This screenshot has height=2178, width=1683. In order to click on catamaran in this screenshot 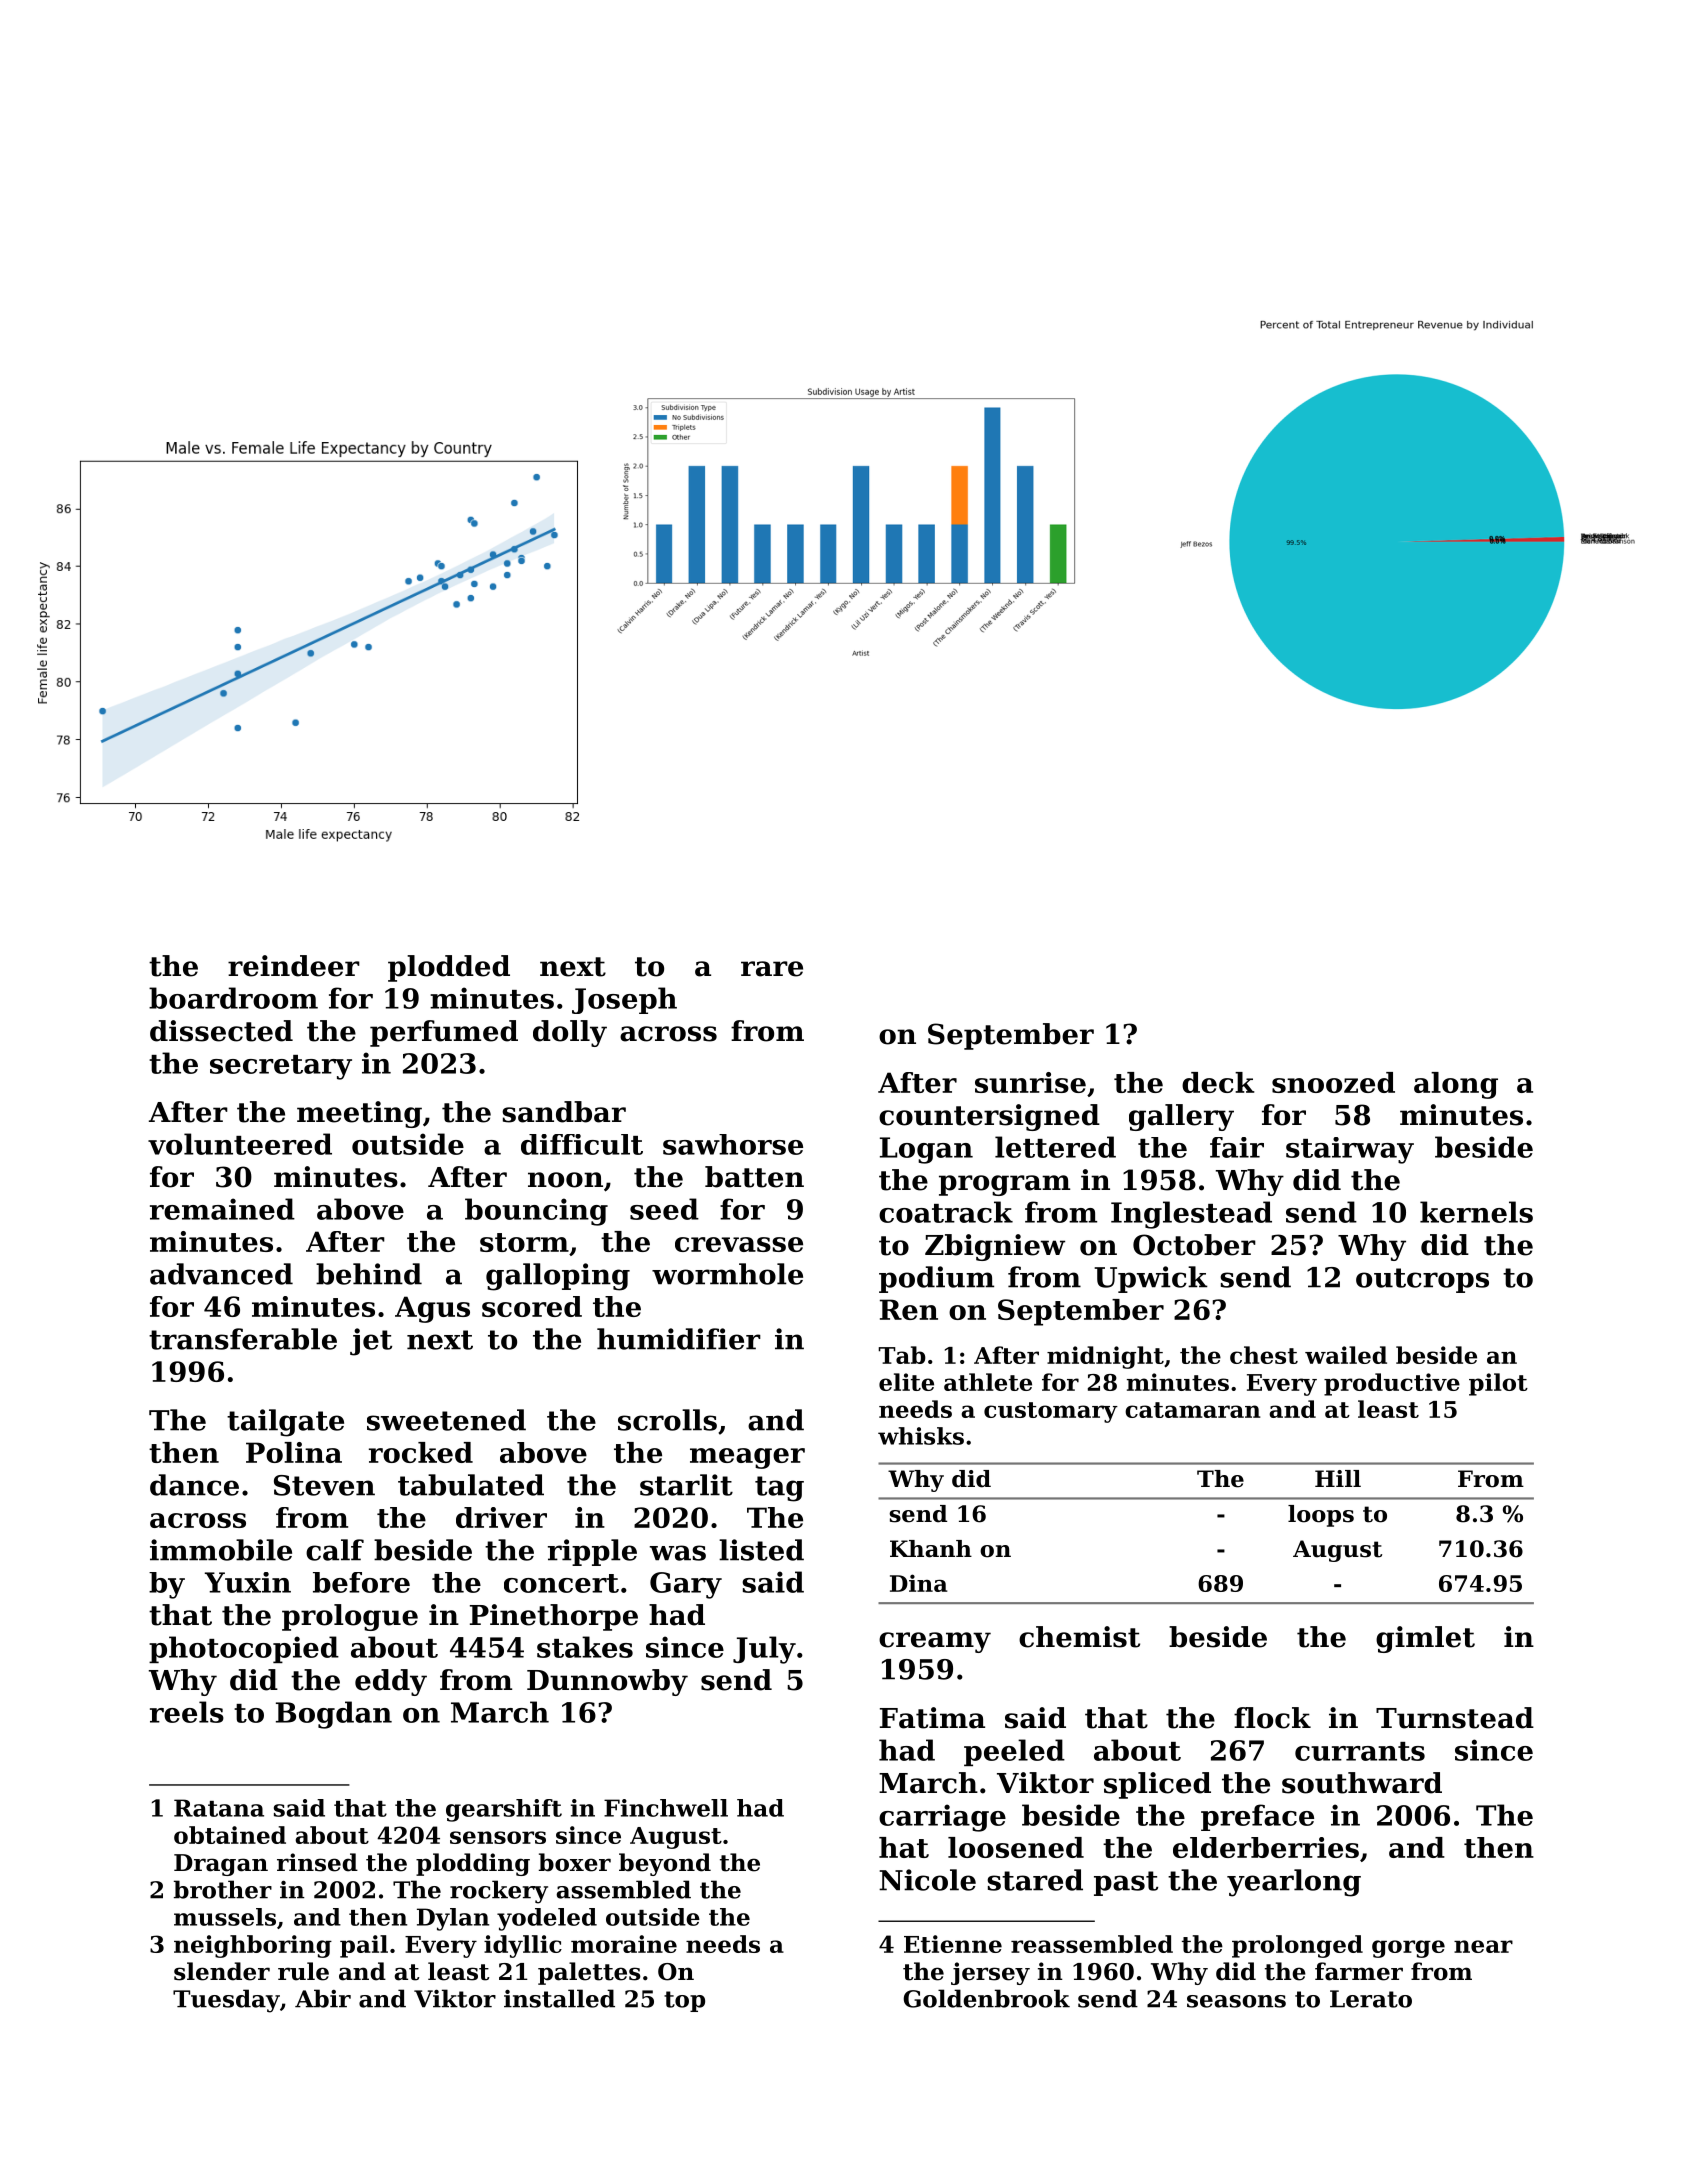, I will do `click(1192, 1410)`.
